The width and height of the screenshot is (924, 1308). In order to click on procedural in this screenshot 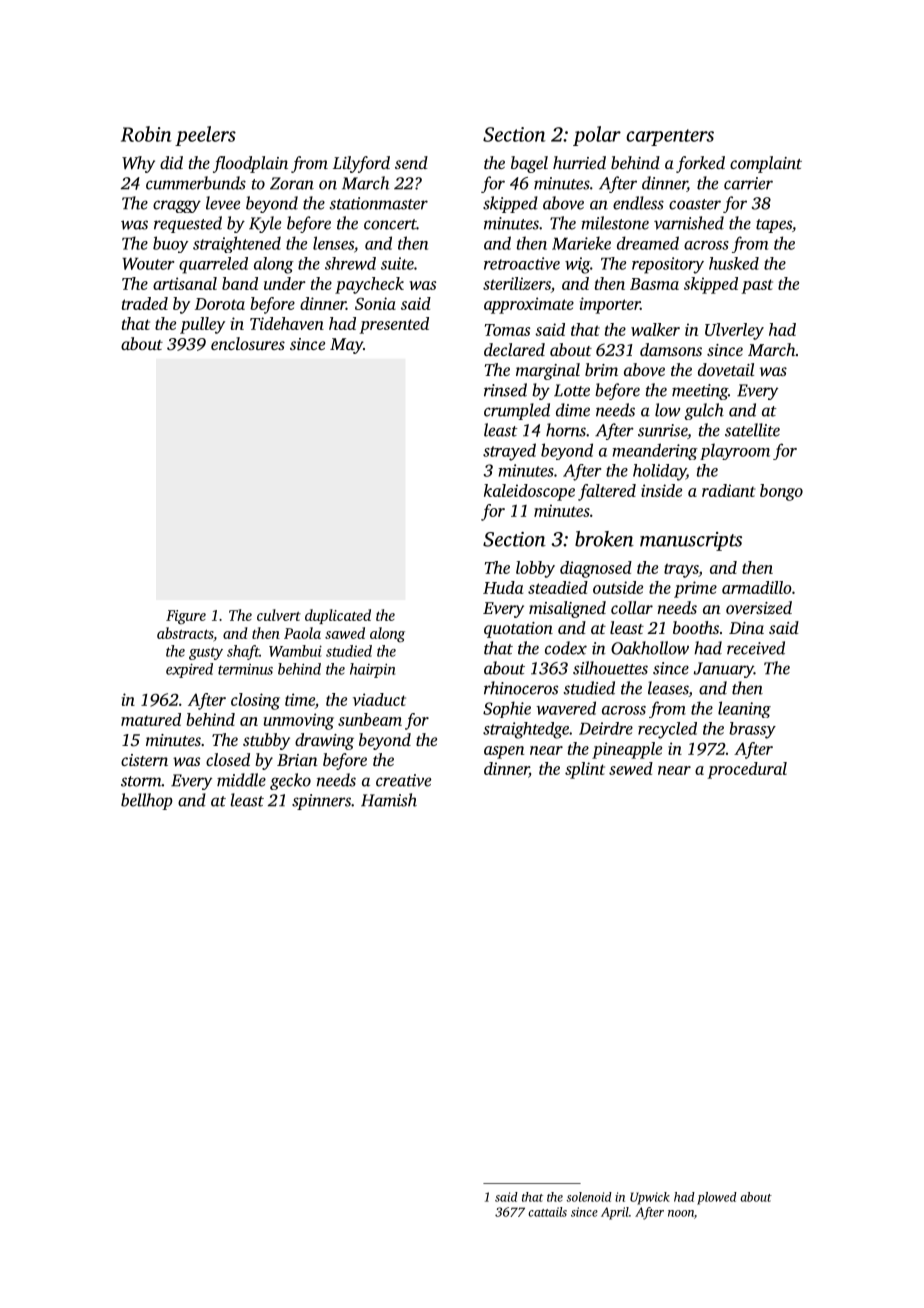, I will do `click(747, 770)`.
